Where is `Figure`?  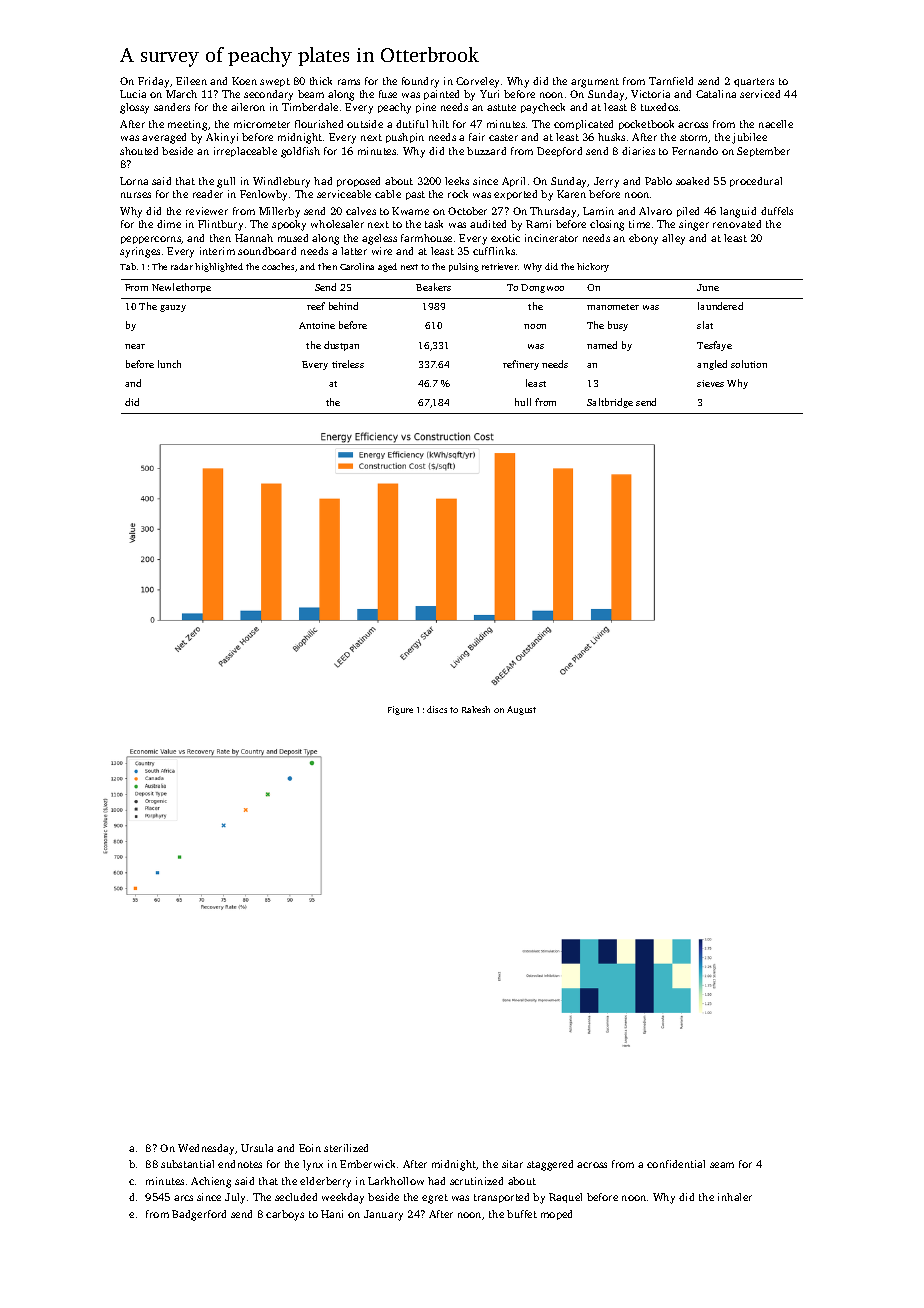 Figure is located at coordinates (400, 710).
